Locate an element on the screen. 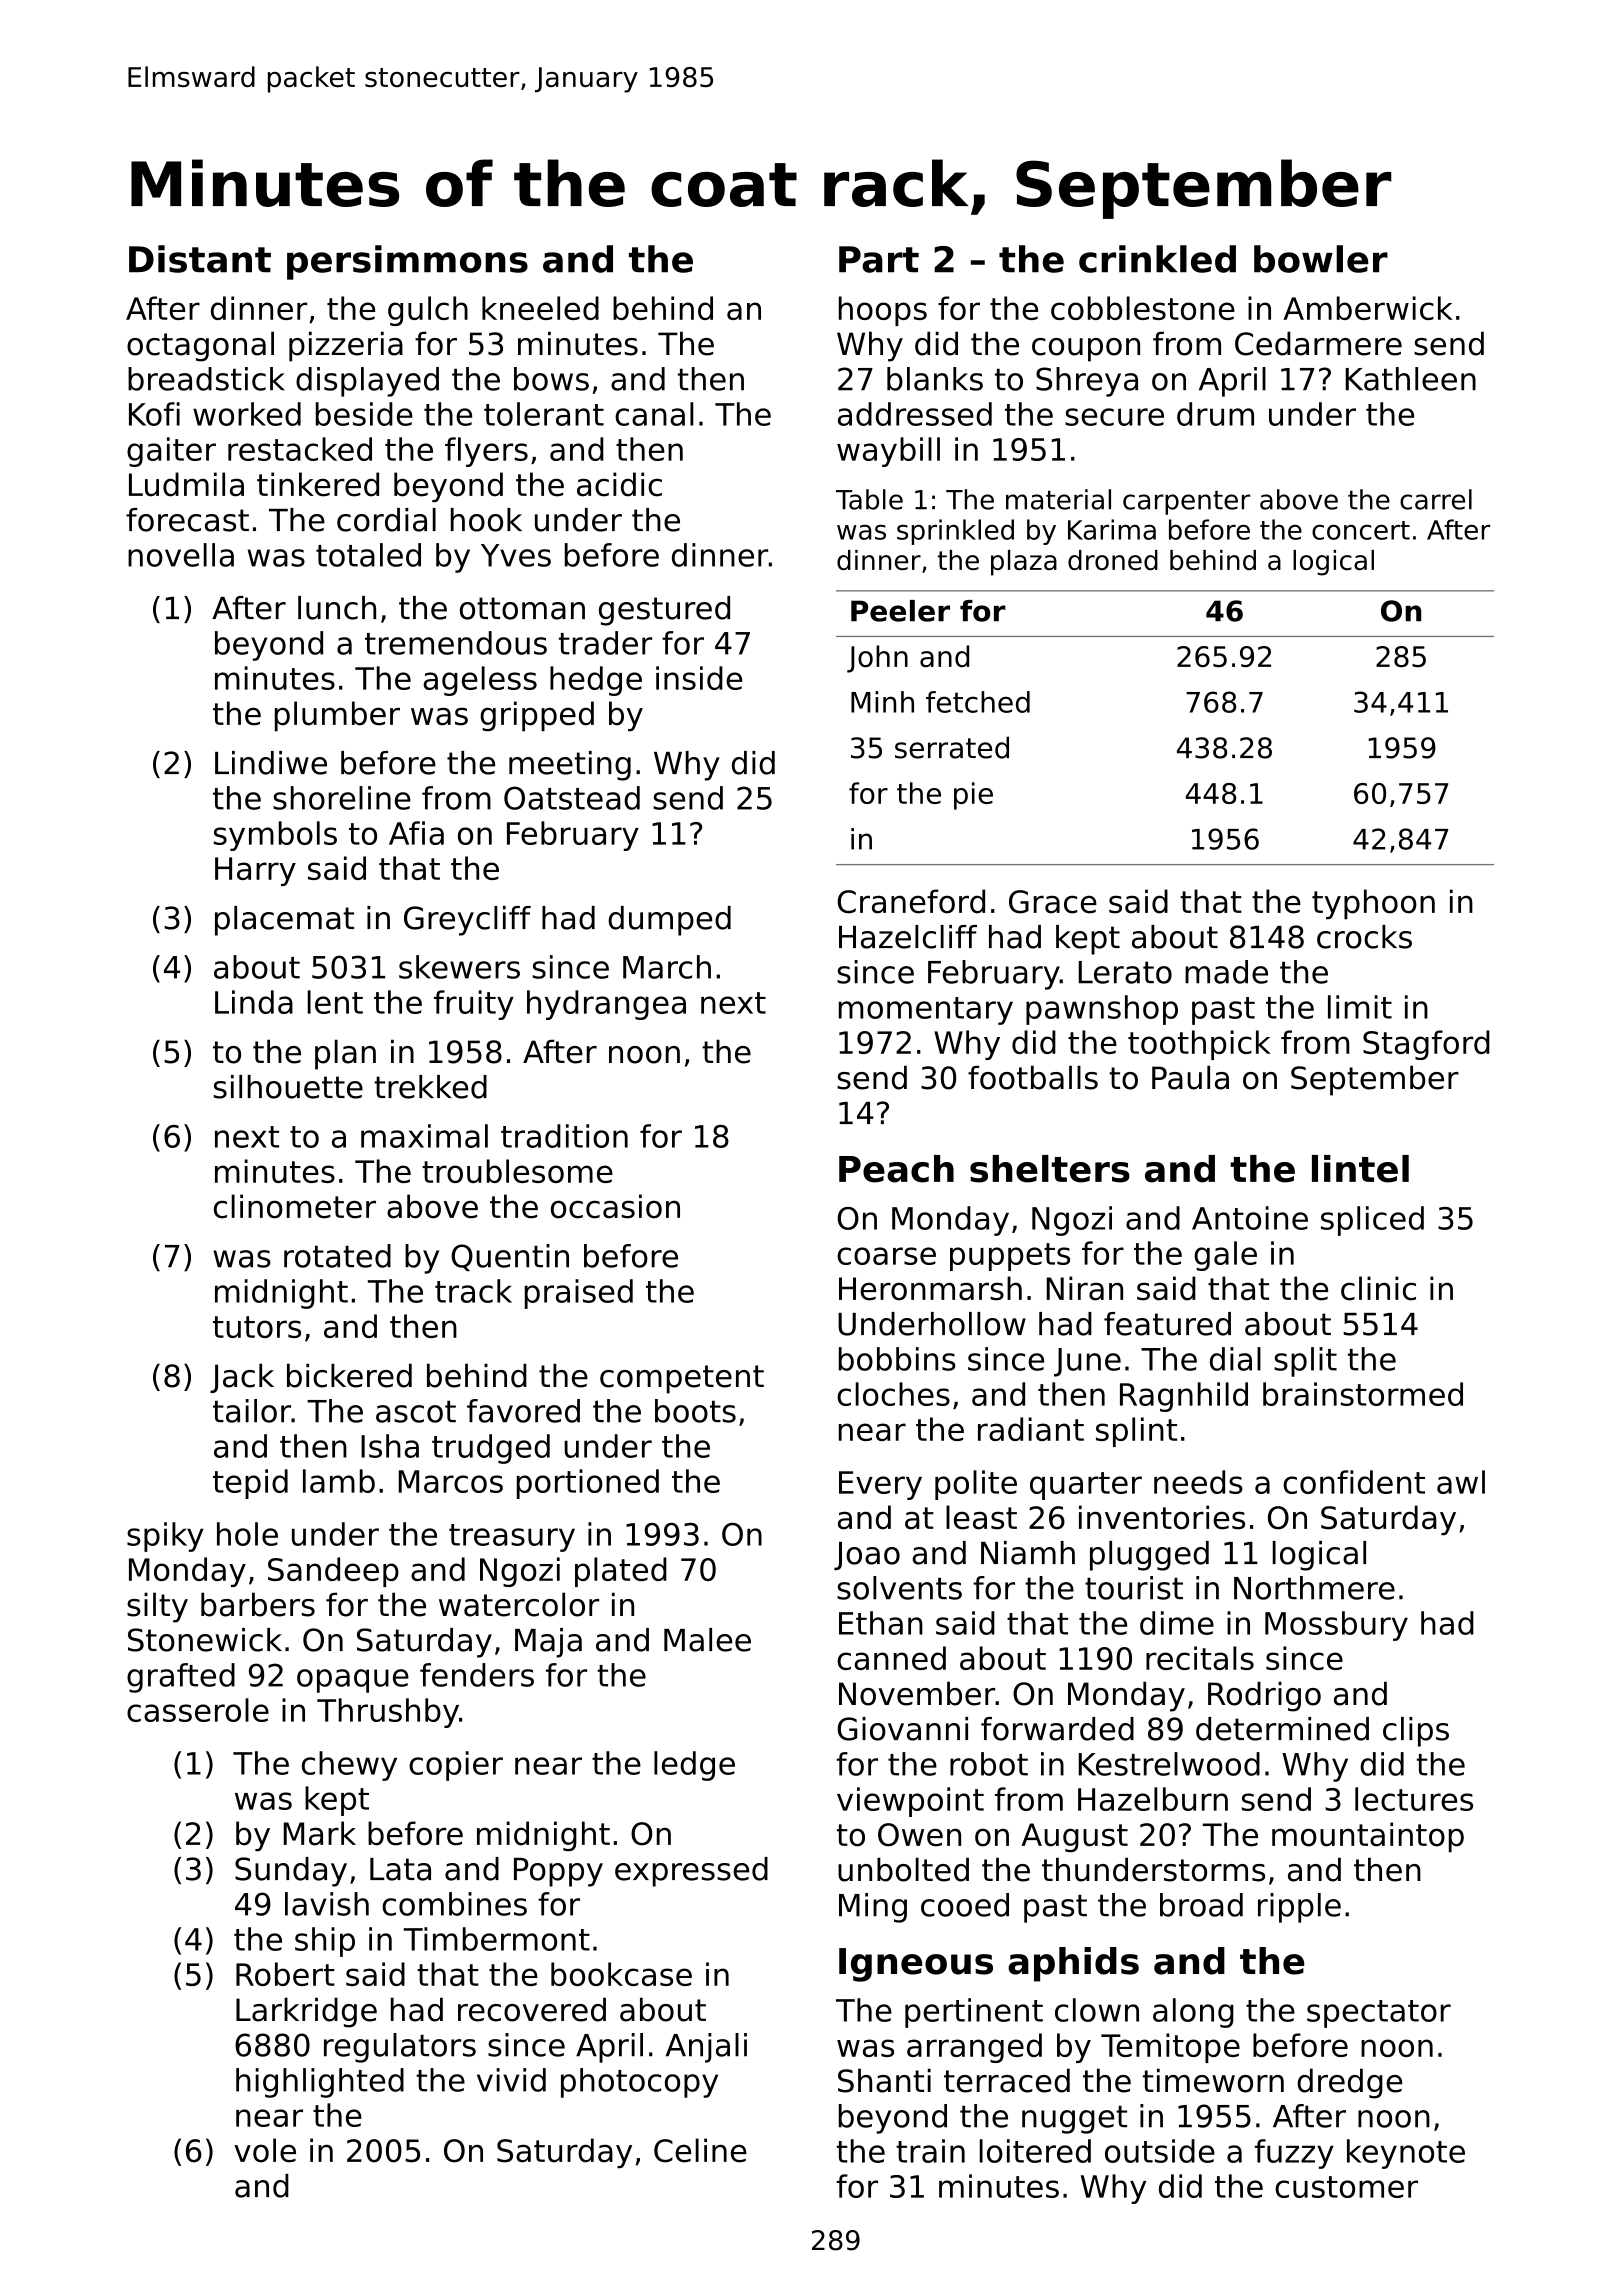 The height and width of the screenshot is (2292, 1620). Niran is located at coordinates (1085, 1288).
